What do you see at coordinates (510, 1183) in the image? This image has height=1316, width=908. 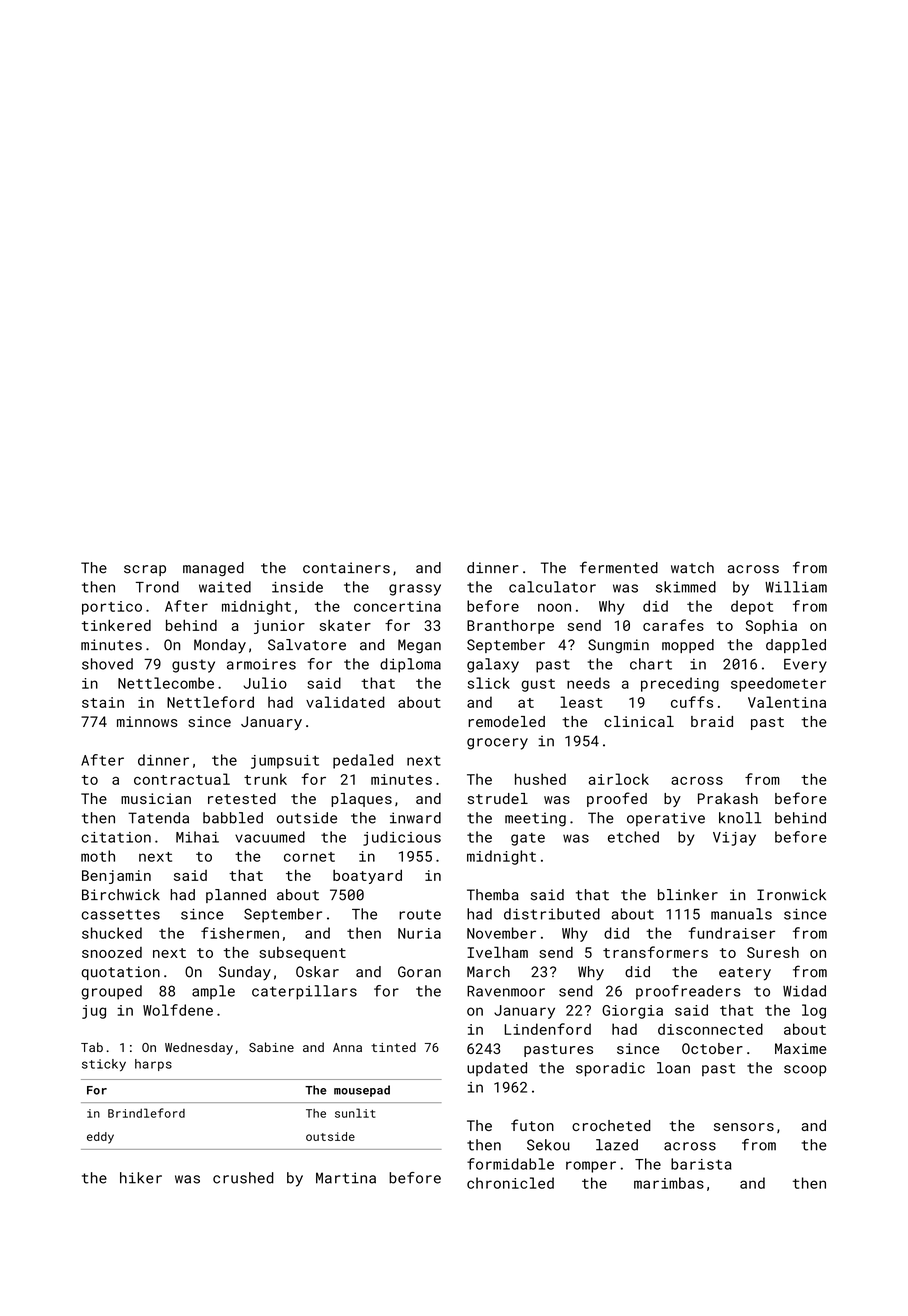 I see `chronicled` at bounding box center [510, 1183].
